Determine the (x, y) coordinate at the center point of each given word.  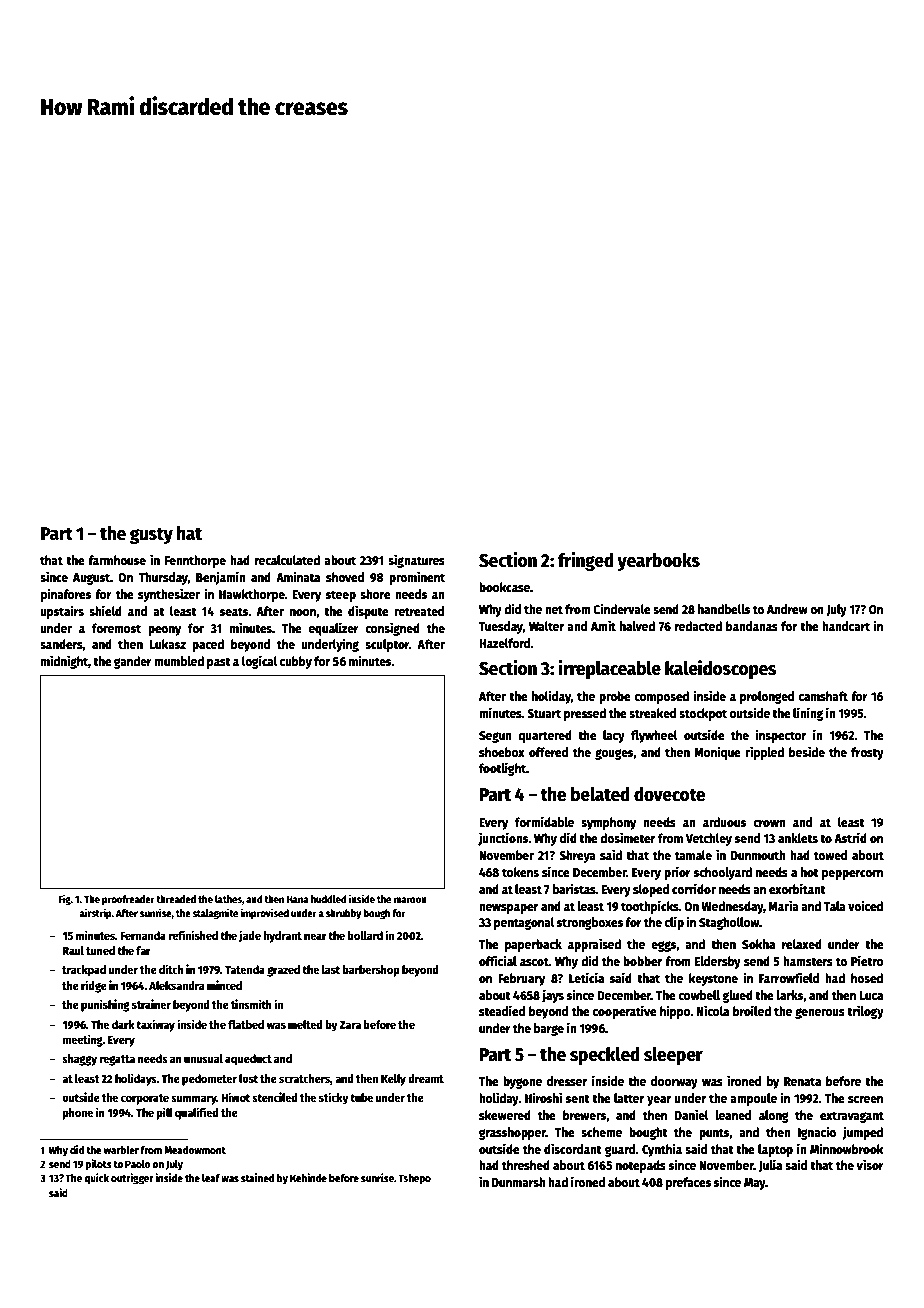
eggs (664, 946)
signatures (416, 561)
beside (807, 751)
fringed (586, 561)
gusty (151, 535)
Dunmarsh (519, 1182)
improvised (264, 913)
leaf (211, 1178)
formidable (544, 821)
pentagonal (524, 923)
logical (260, 662)
